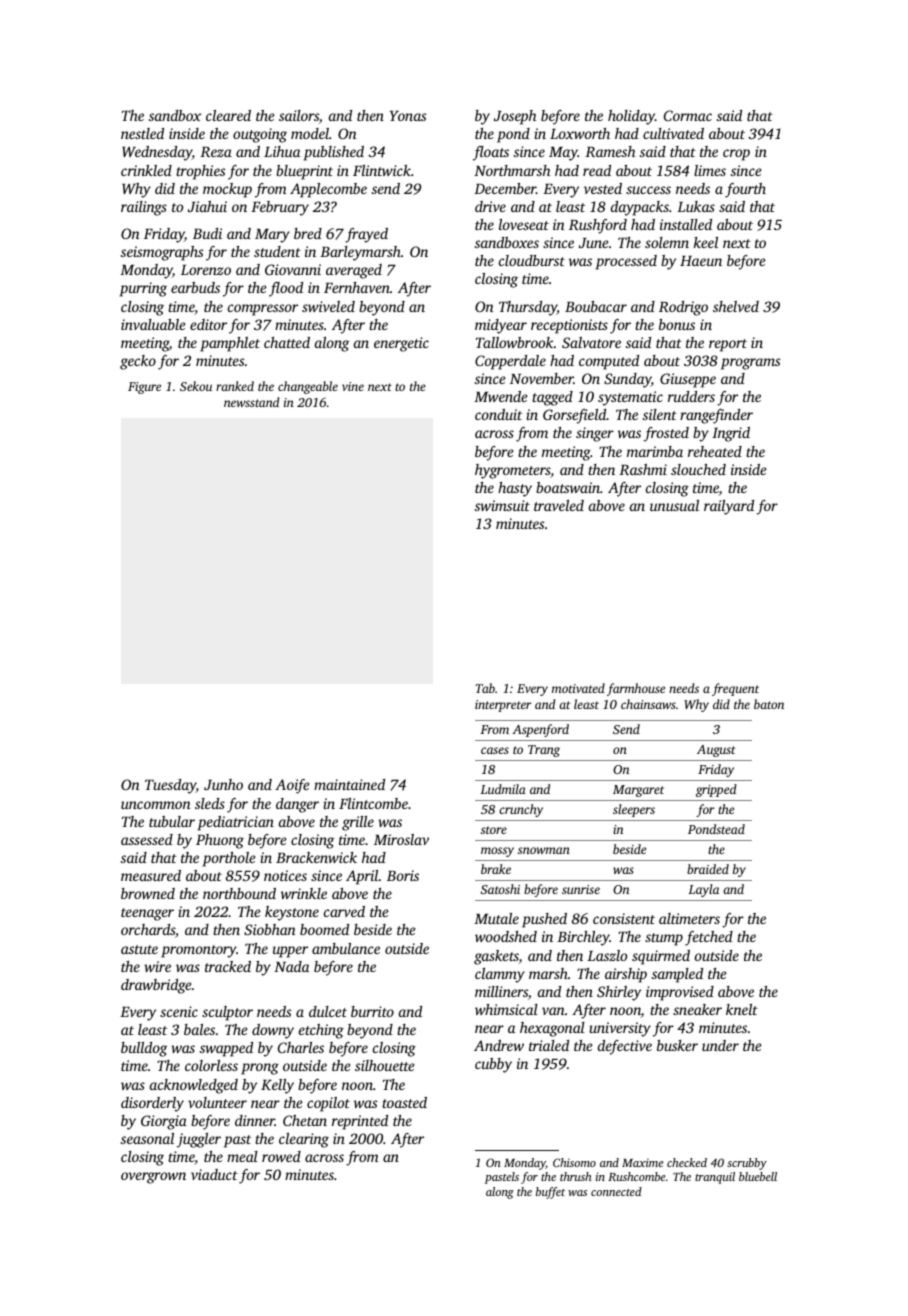 The image size is (908, 1316). What do you see at coordinates (568, 487) in the document?
I see `boatswain` at bounding box center [568, 487].
